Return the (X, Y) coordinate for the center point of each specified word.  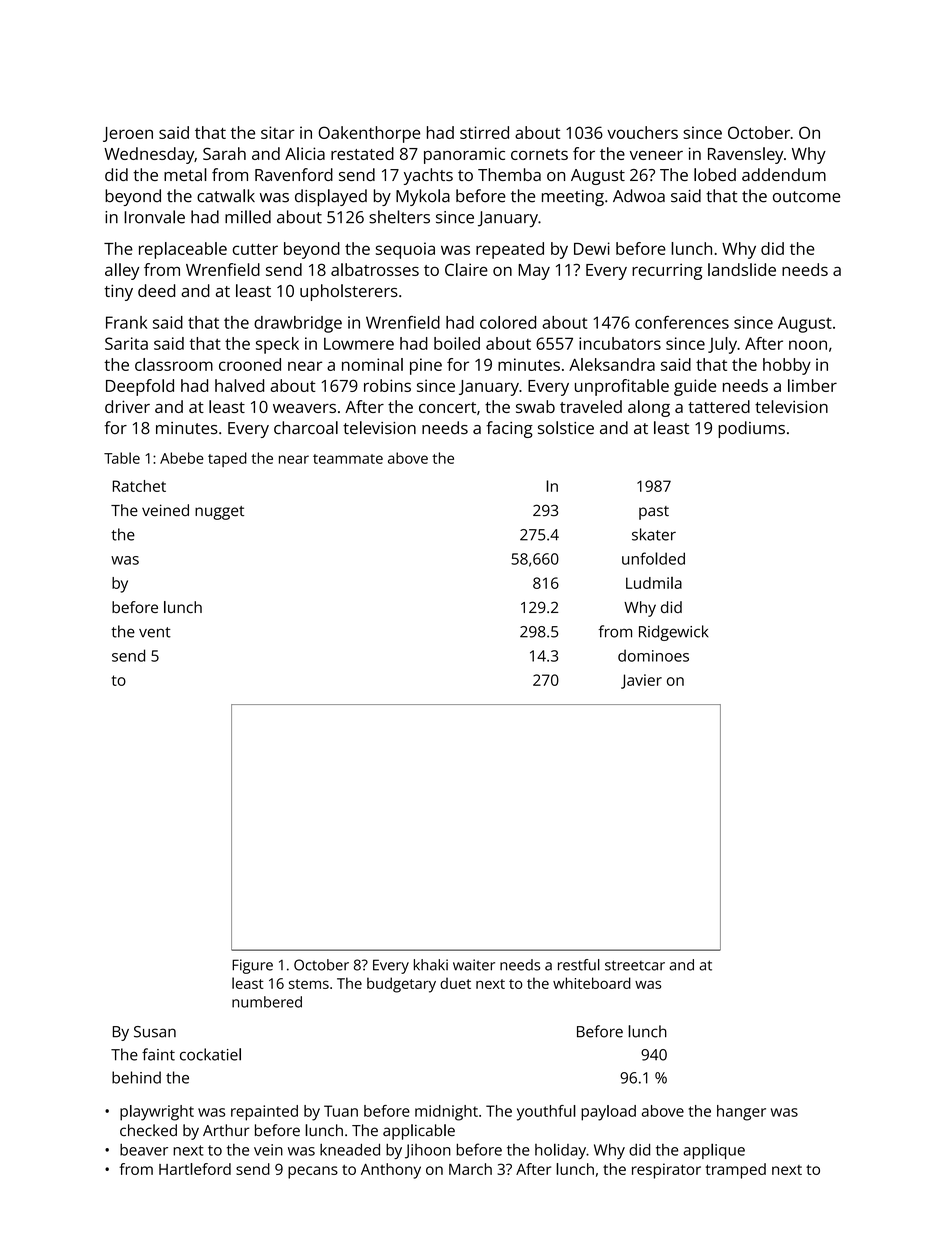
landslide (742, 269)
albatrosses (375, 269)
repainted (264, 1113)
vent (155, 632)
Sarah (224, 153)
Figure (252, 966)
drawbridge (298, 324)
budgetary (401, 985)
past (654, 513)
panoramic (464, 155)
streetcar (635, 965)
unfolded (653, 558)
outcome (806, 197)
